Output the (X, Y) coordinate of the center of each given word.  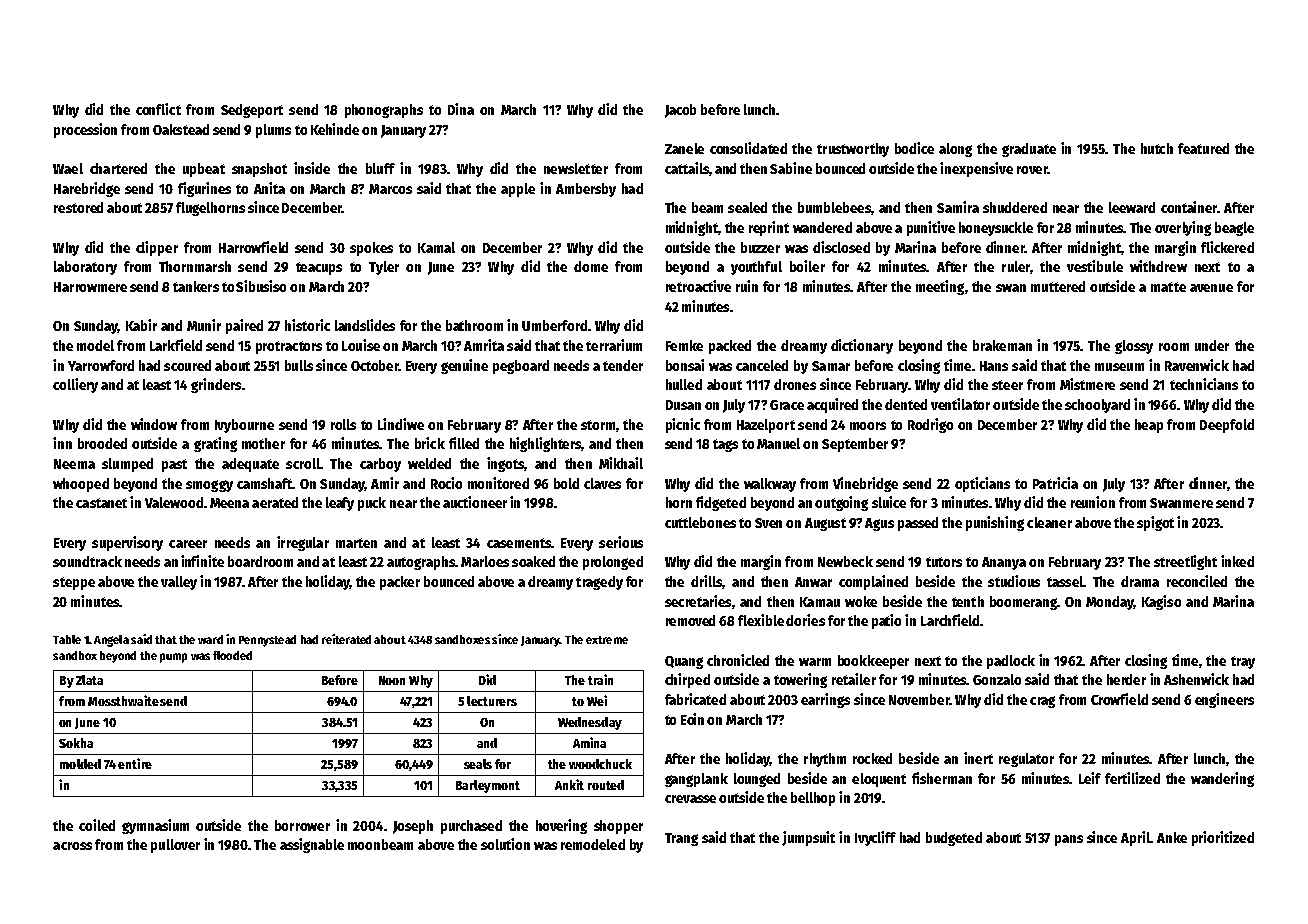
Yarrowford (101, 365)
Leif (1090, 778)
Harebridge (87, 189)
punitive (931, 228)
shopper (618, 827)
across (72, 846)
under (1212, 345)
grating (215, 444)
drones (795, 384)
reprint (769, 228)
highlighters (545, 444)
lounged (757, 780)
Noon (392, 680)
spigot (1155, 523)
